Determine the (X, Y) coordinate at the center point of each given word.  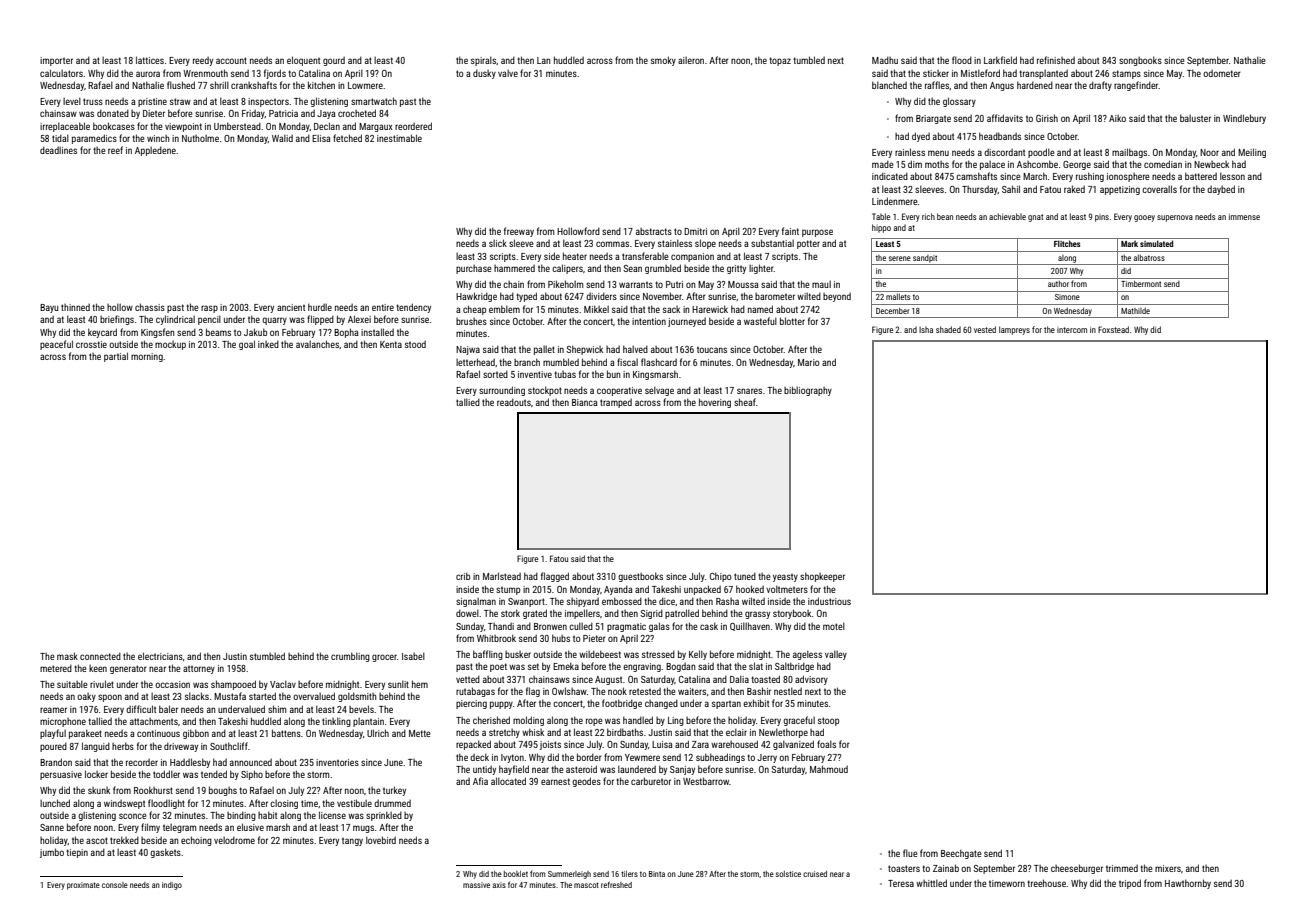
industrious (829, 601)
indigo (172, 886)
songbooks (1140, 61)
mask (67, 656)
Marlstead (502, 576)
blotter (792, 321)
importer (56, 61)
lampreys (1014, 330)
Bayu (49, 308)
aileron (691, 60)
